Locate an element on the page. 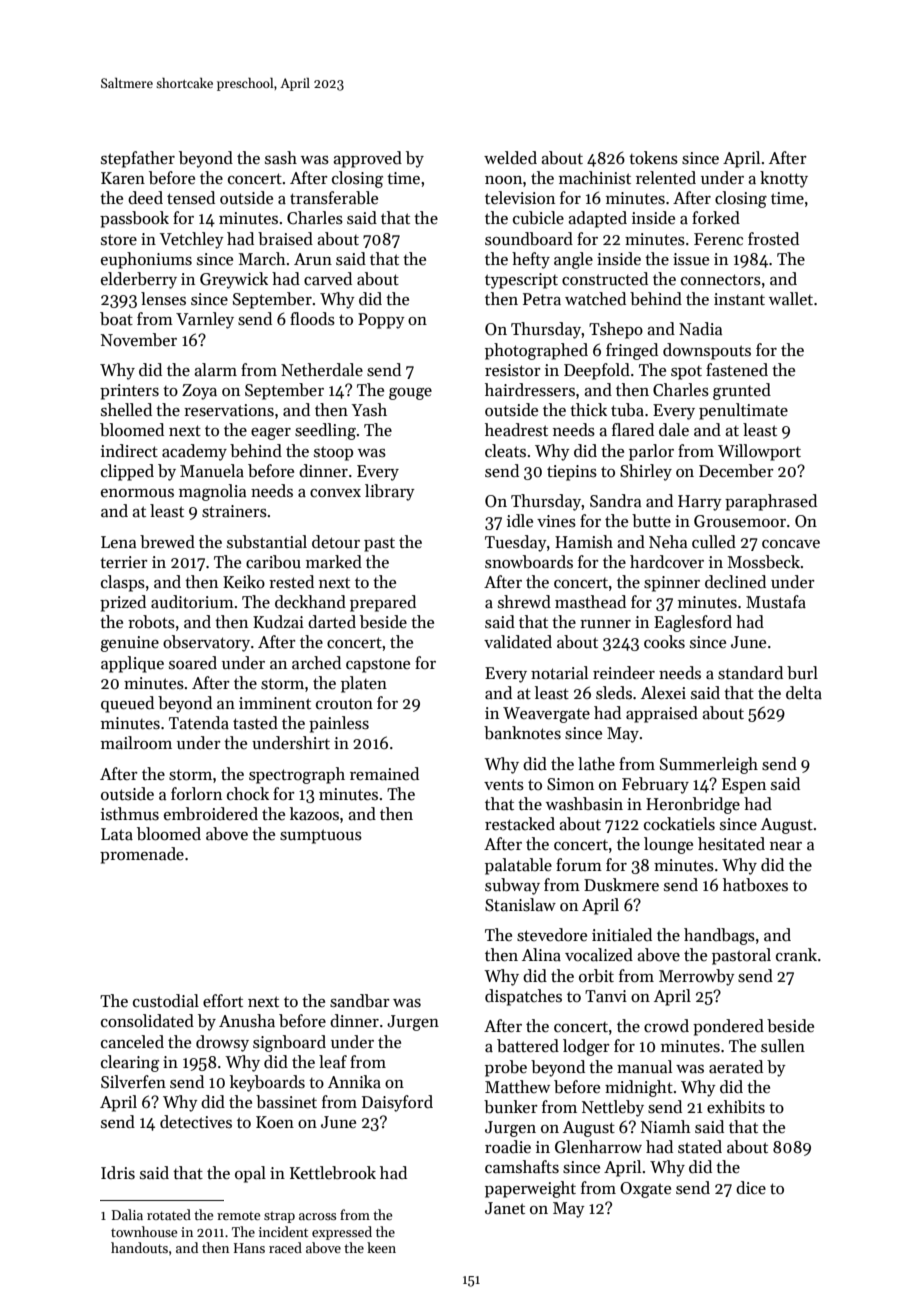 This image has width=924, height=1314. tokens is located at coordinates (653, 158).
